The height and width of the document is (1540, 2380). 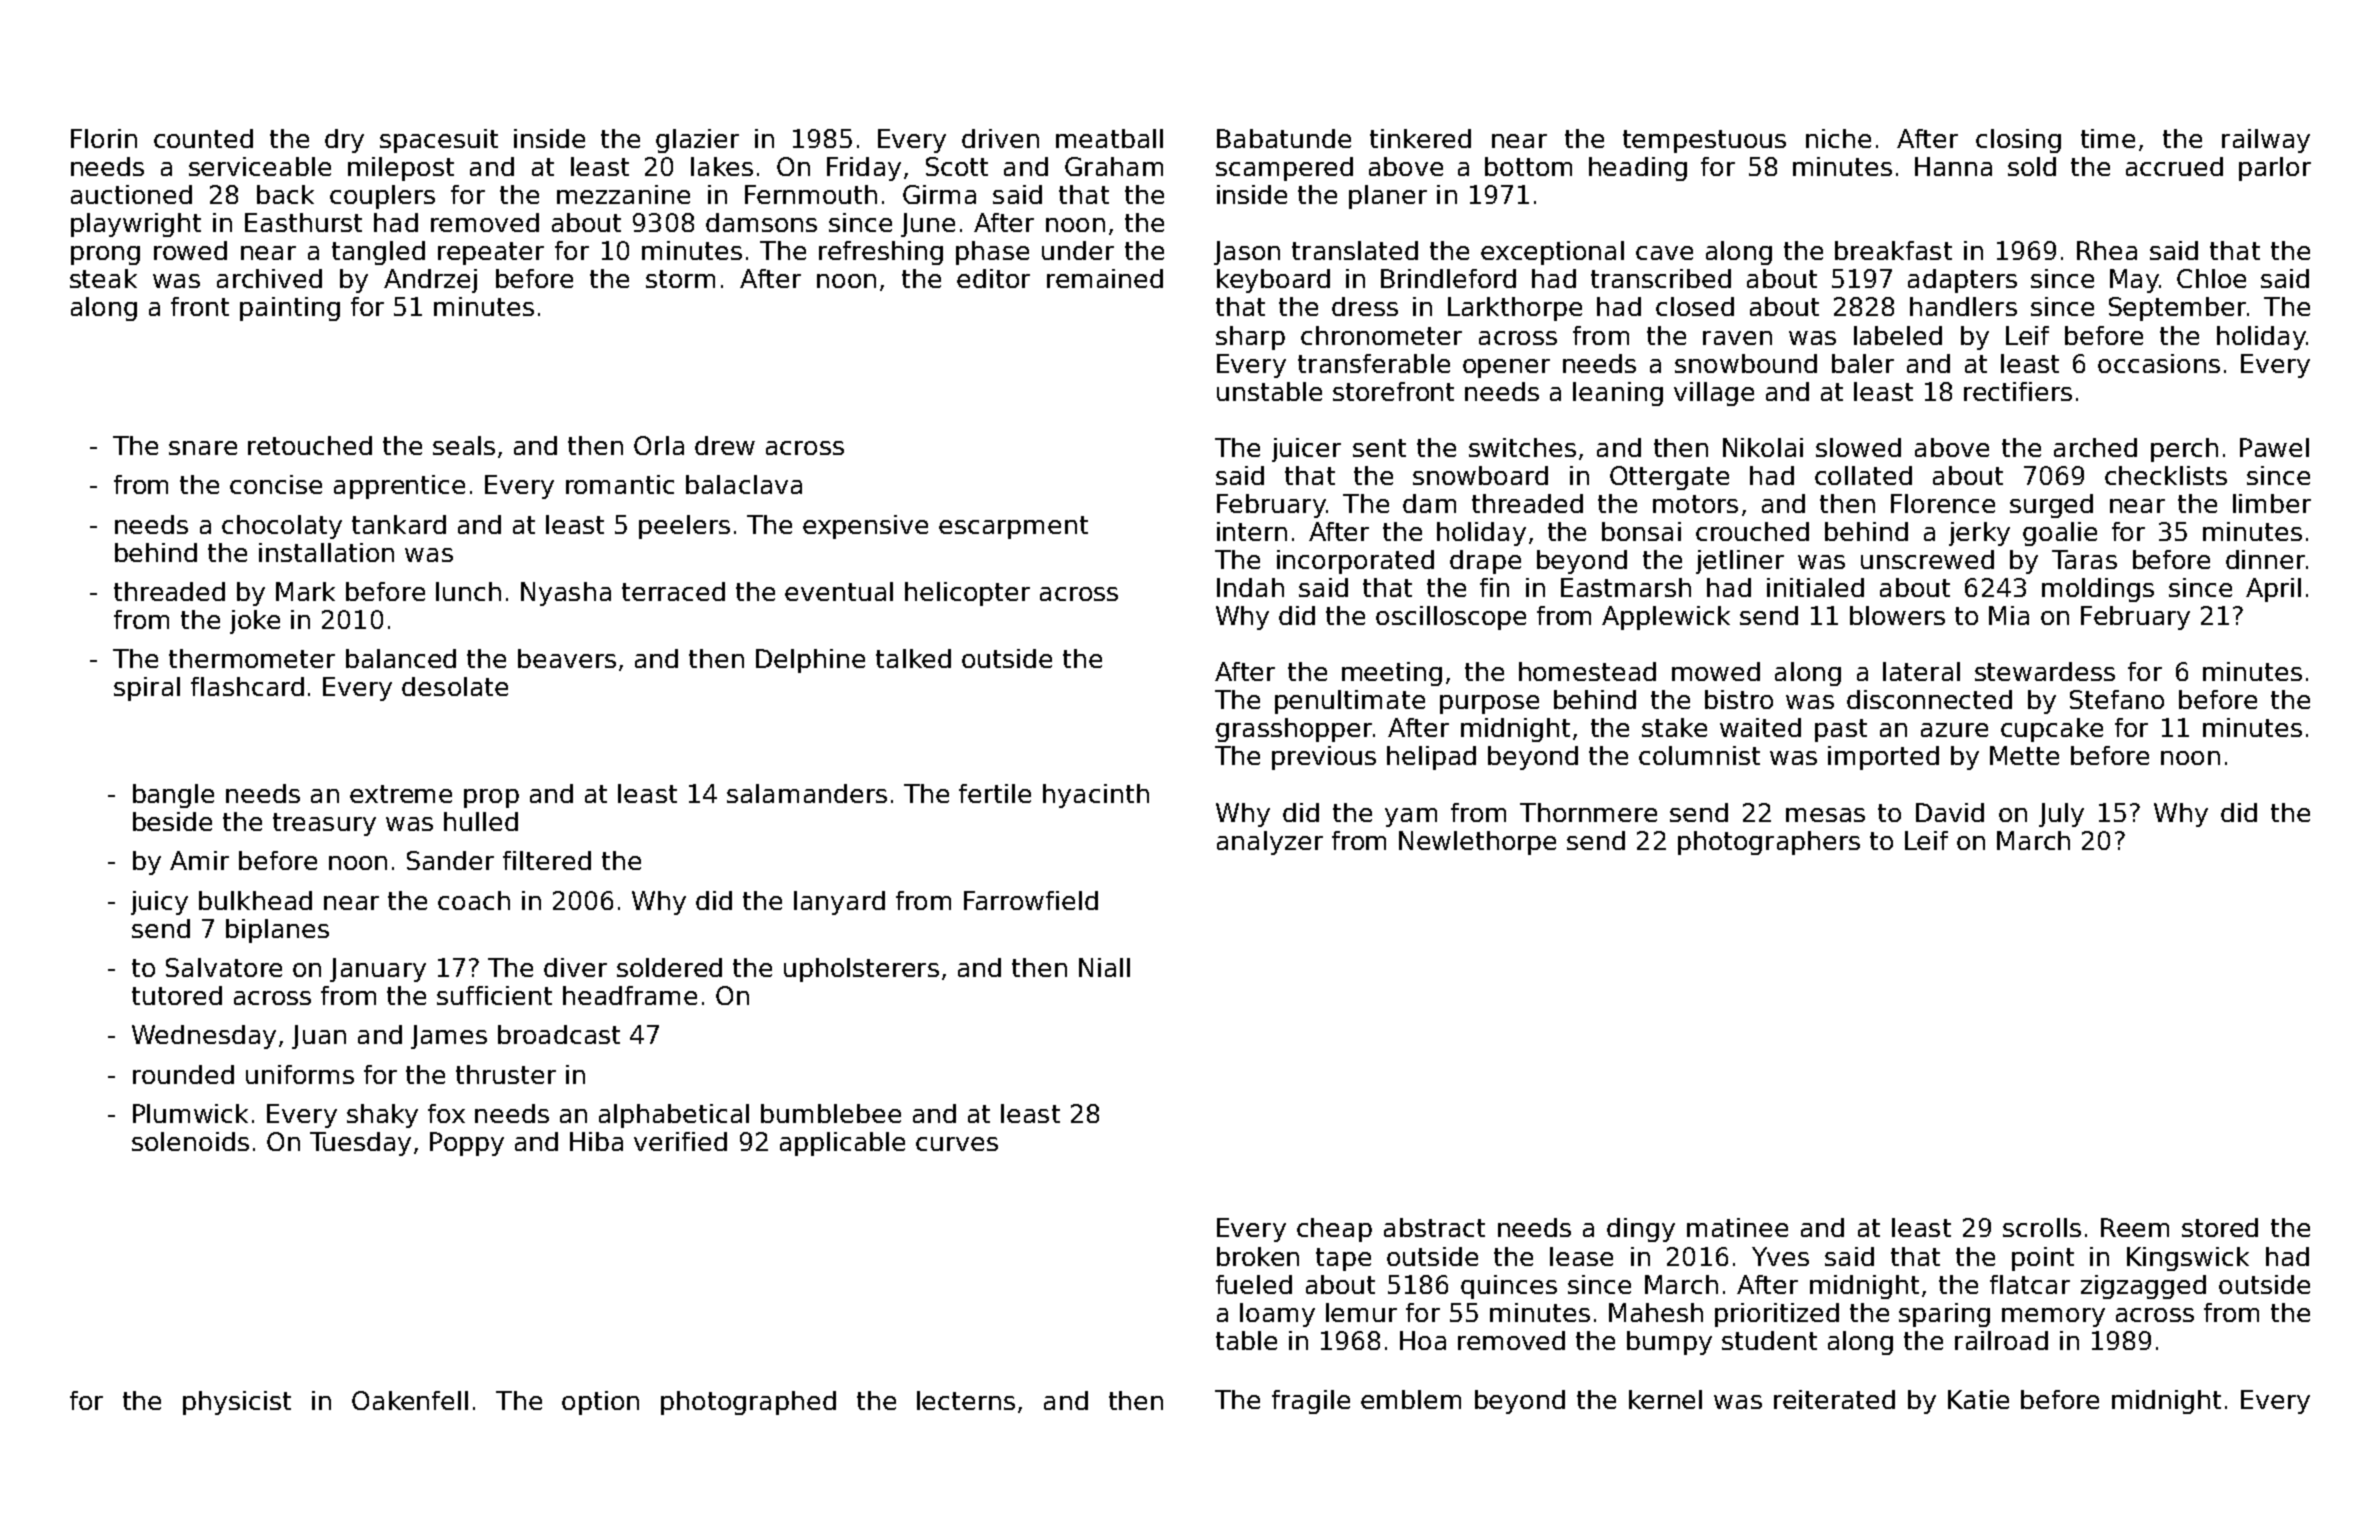 What do you see at coordinates (1858, 447) in the document?
I see `slowed` at bounding box center [1858, 447].
